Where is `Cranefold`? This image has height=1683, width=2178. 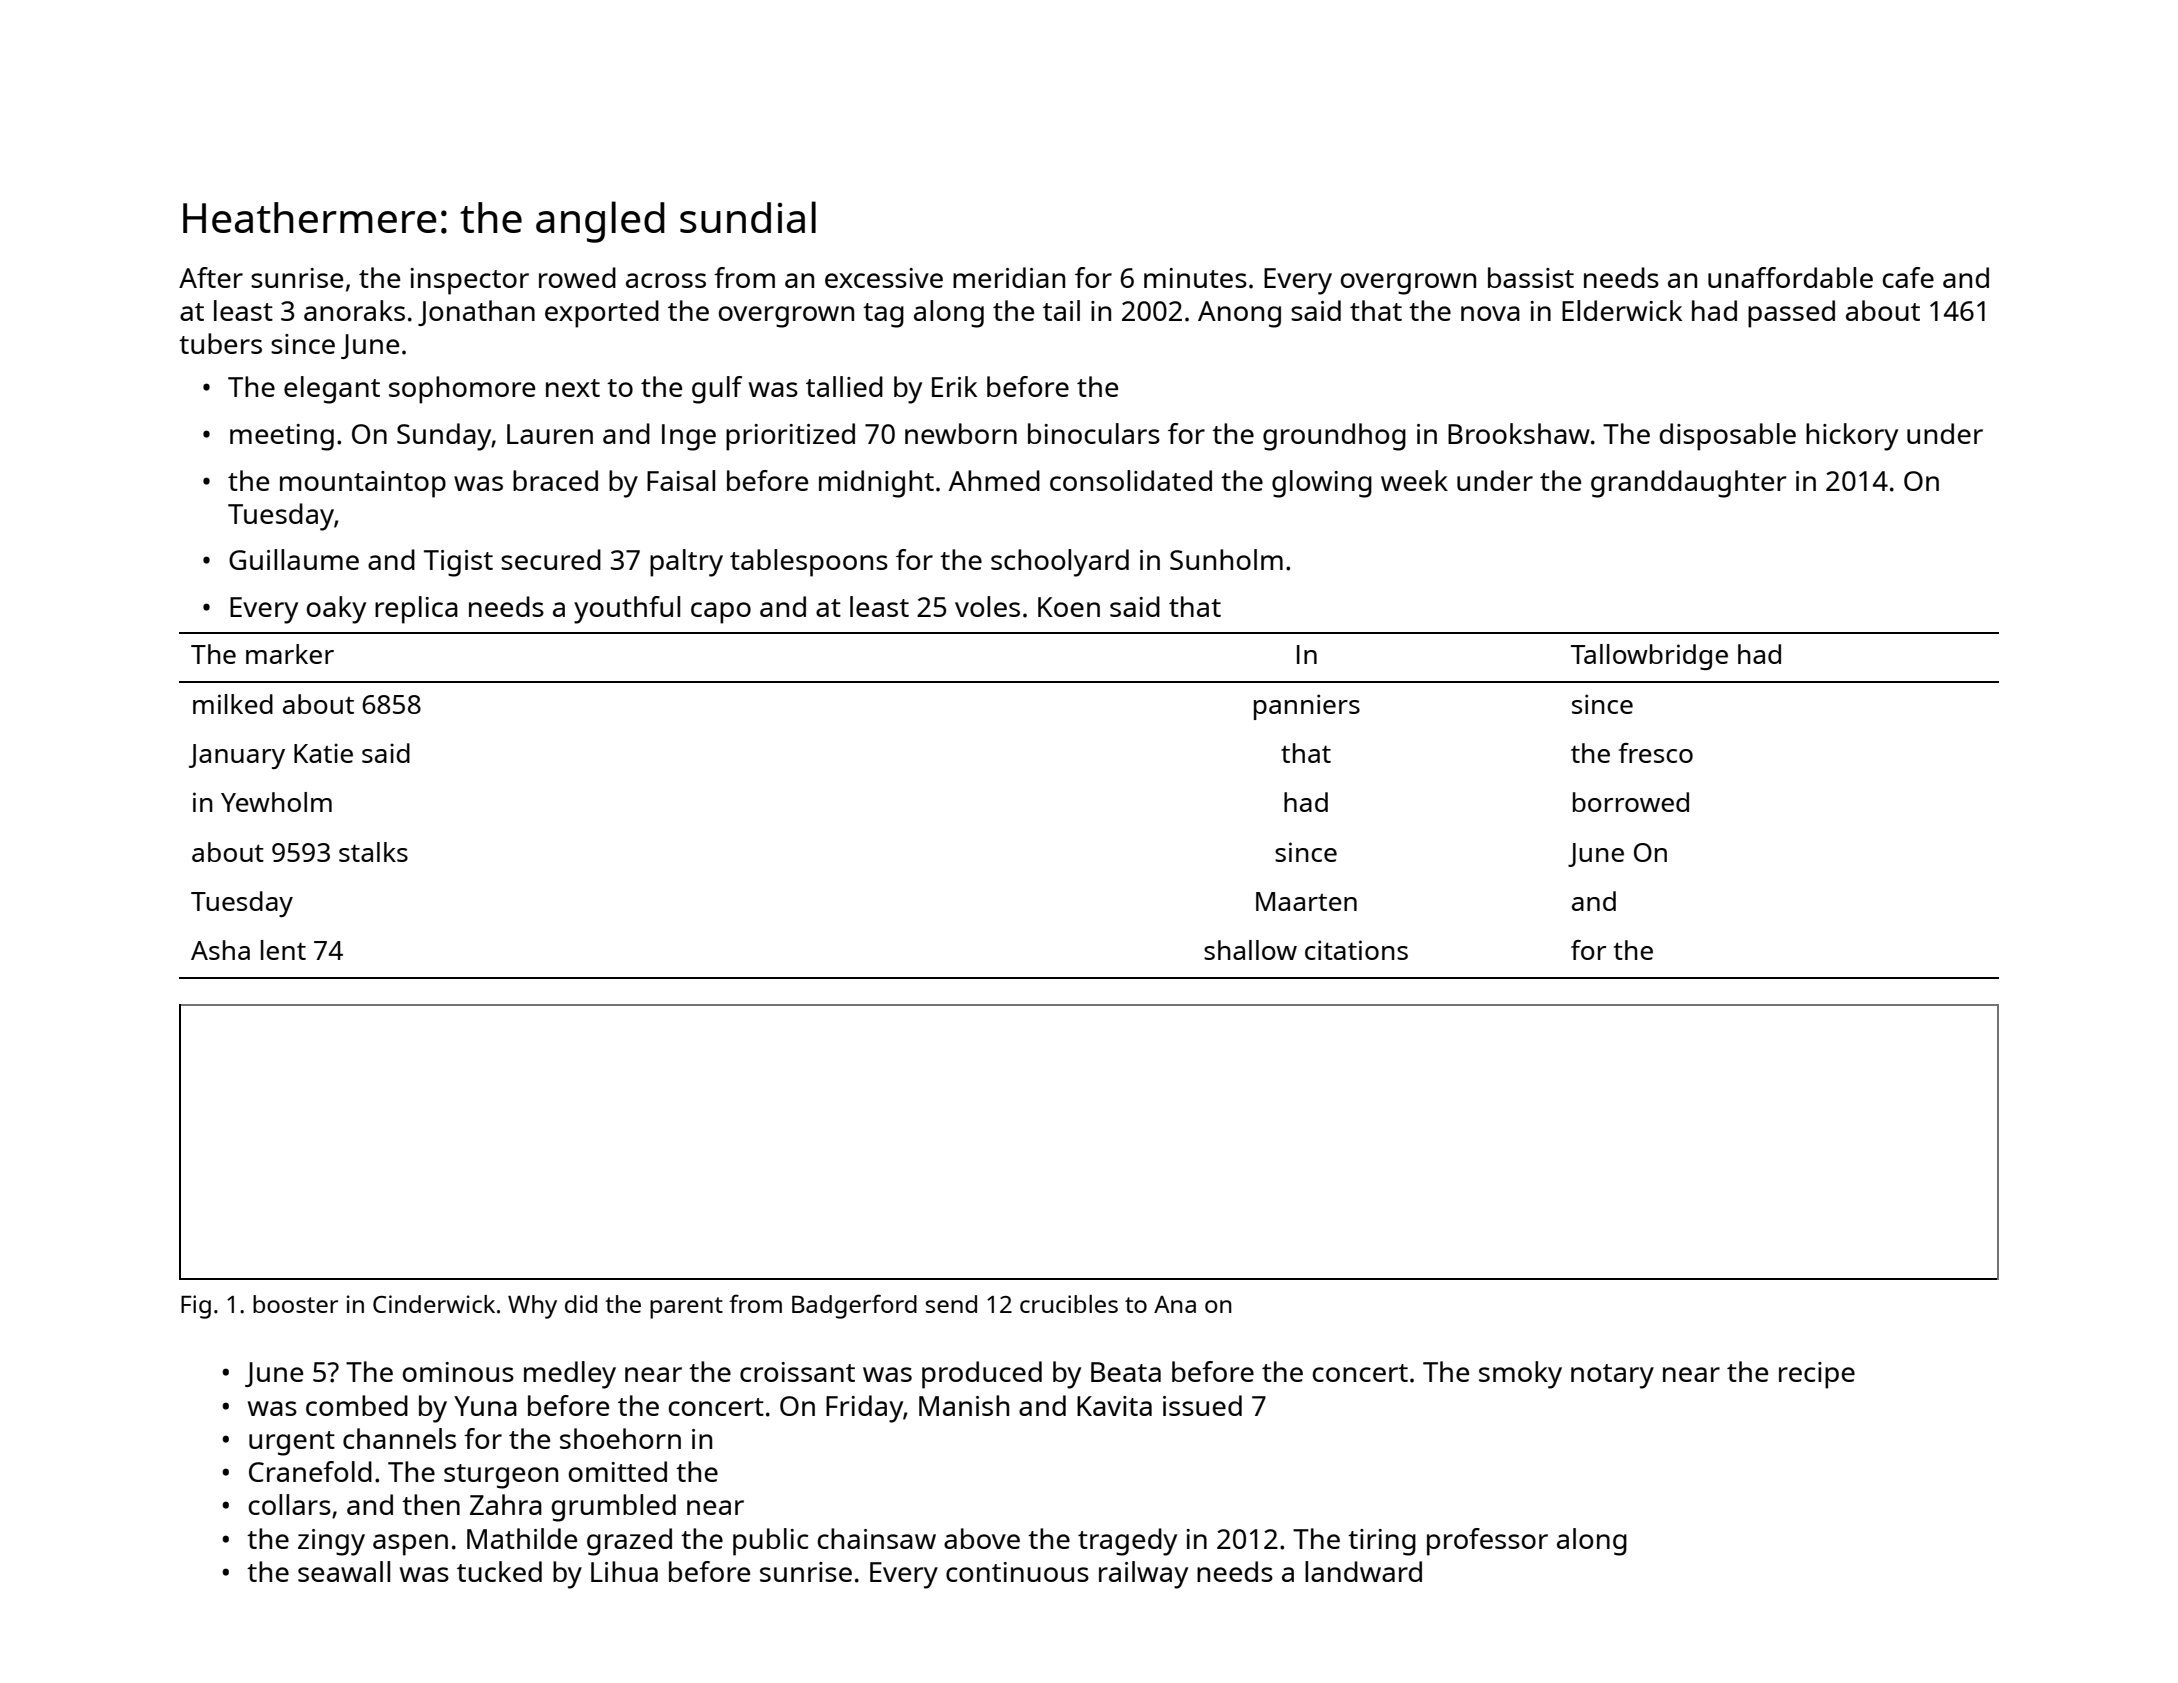
Cranefold is located at coordinates (310, 1471).
